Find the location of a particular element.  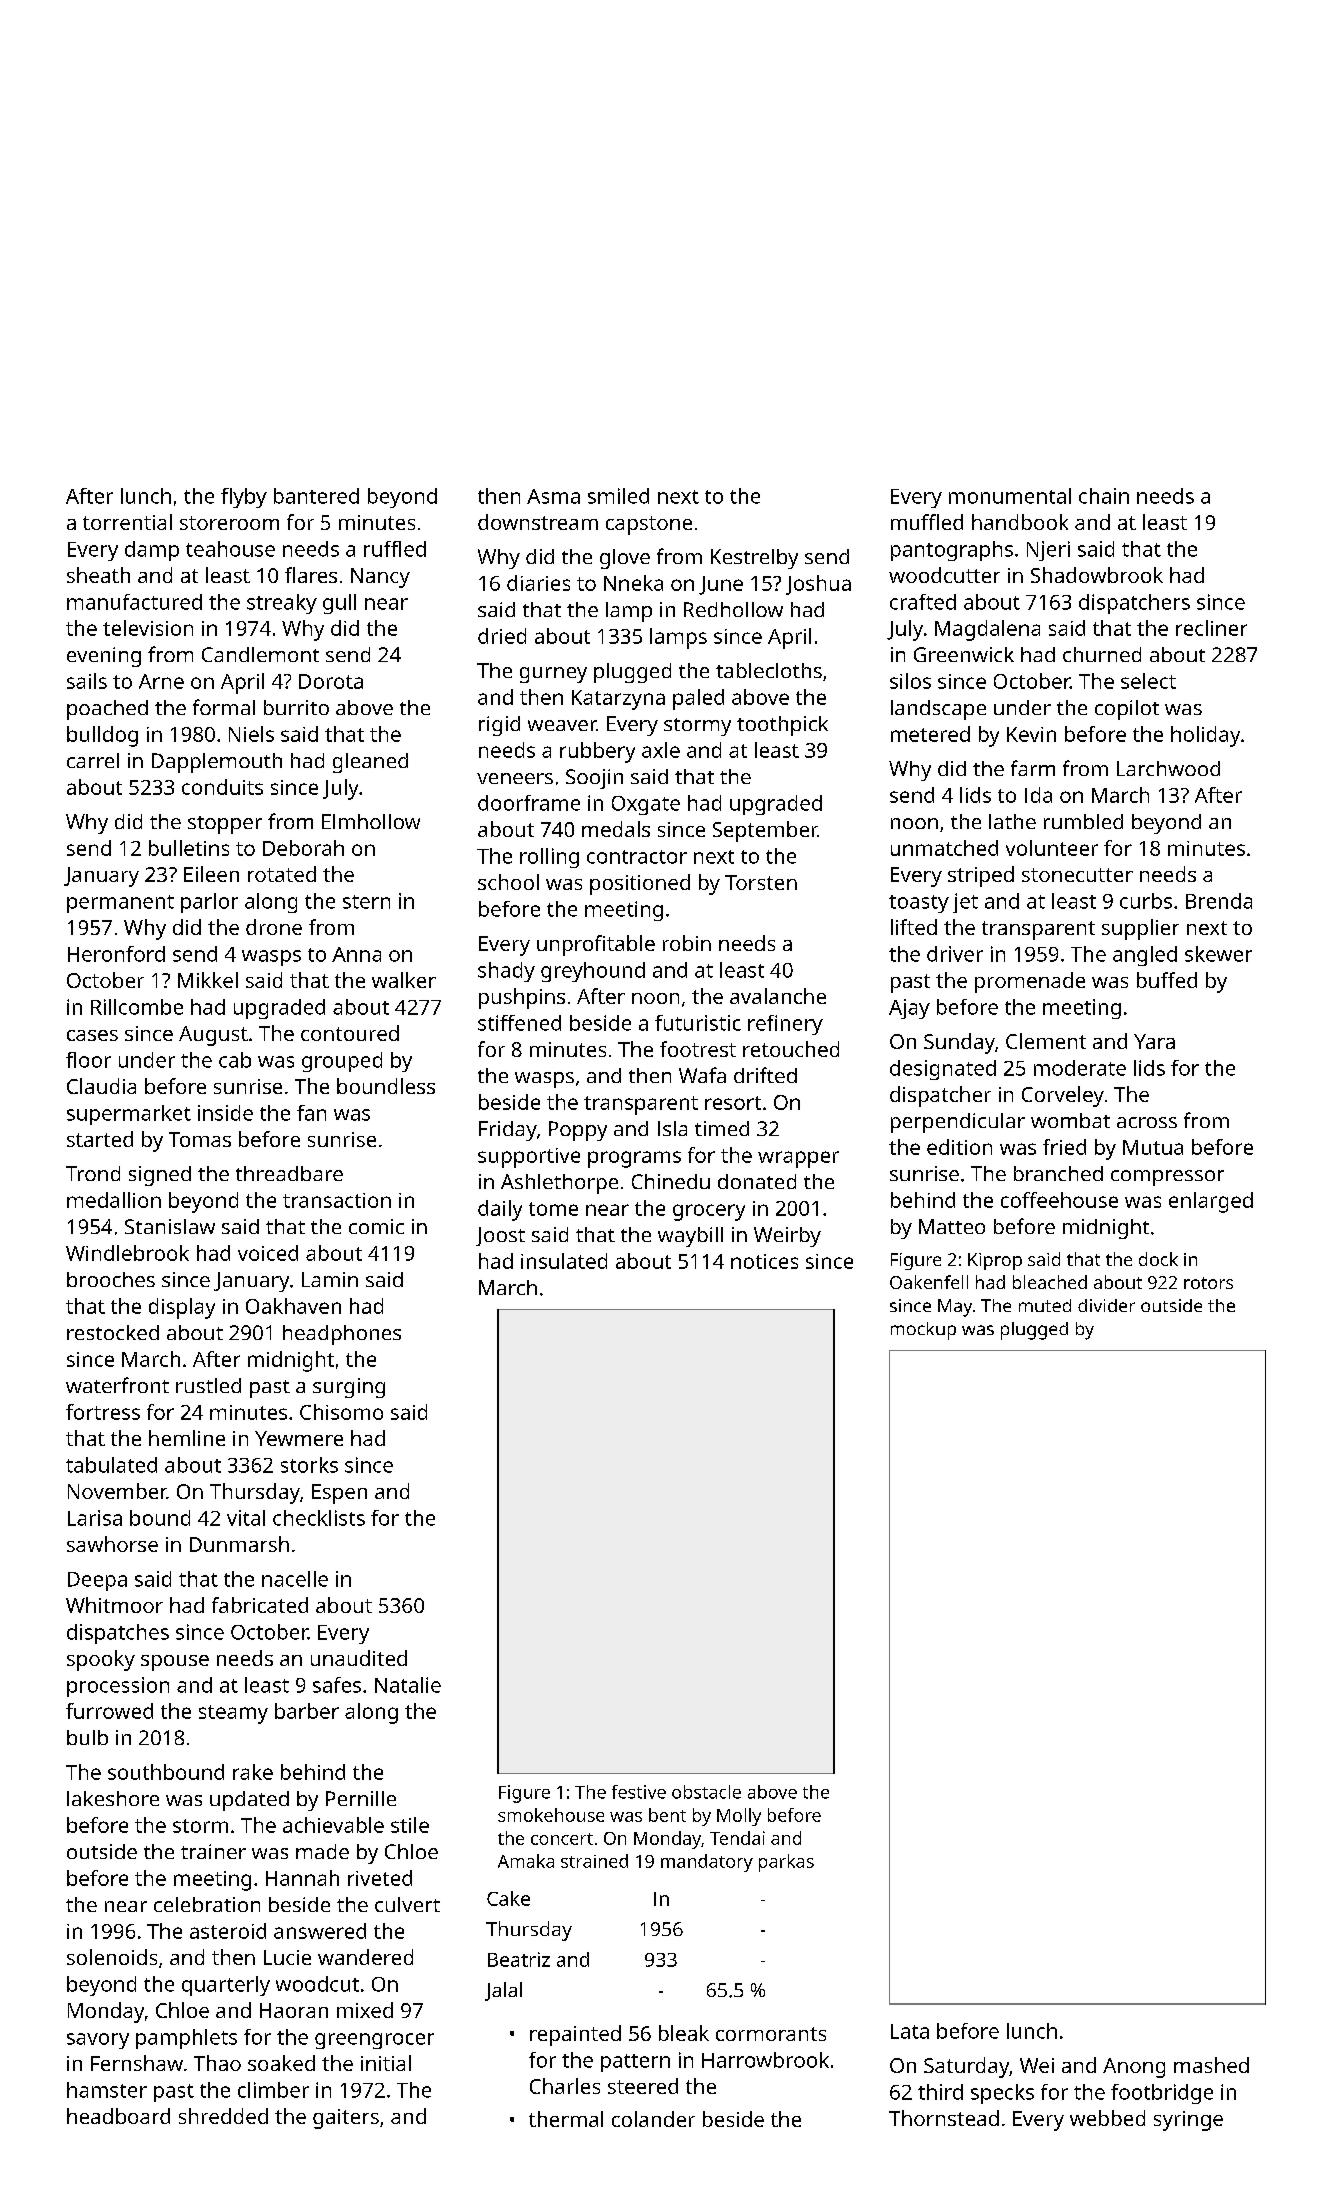

Oakhaven is located at coordinates (293, 1306).
